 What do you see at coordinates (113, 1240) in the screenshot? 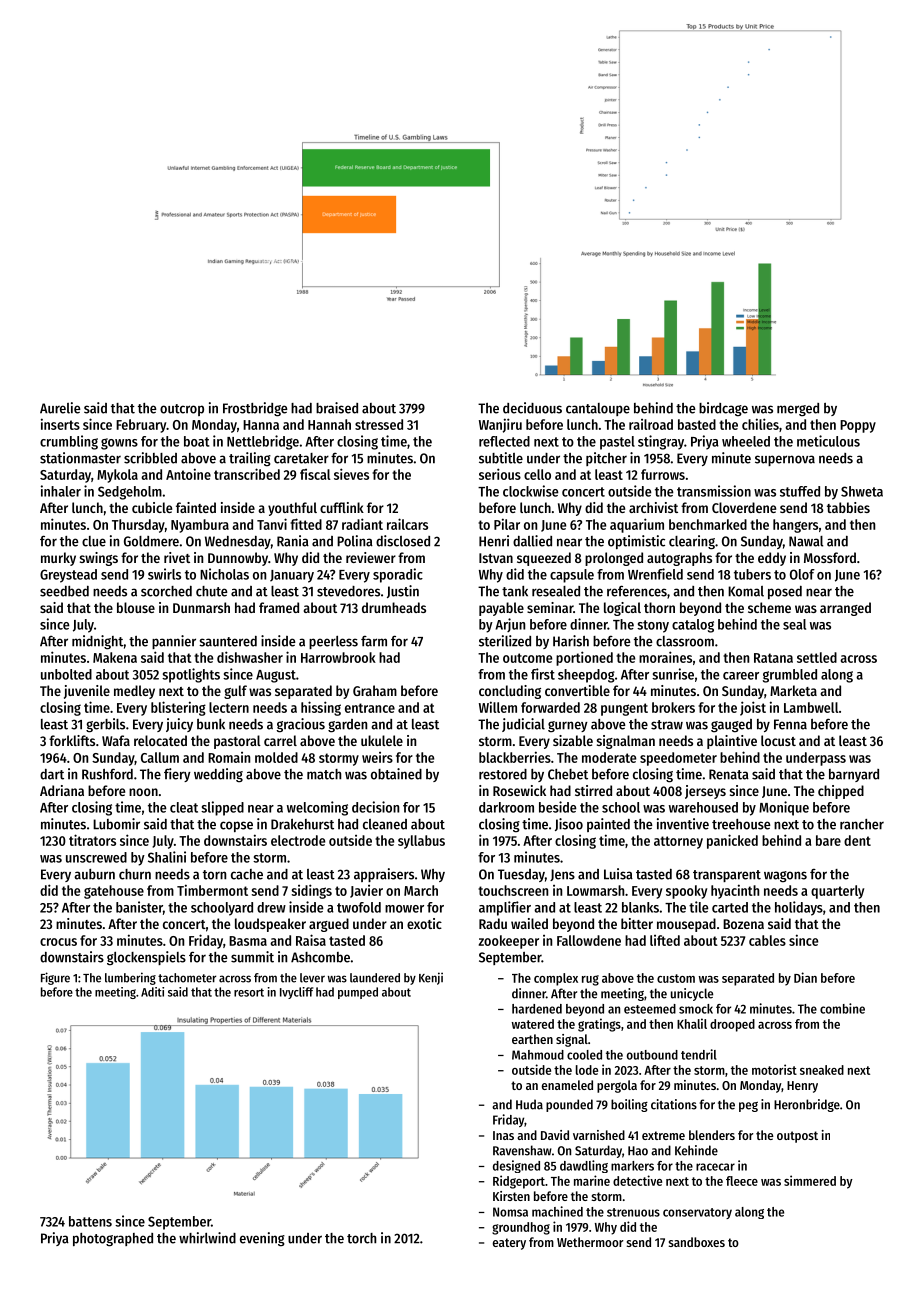
I see `photographed` at bounding box center [113, 1240].
